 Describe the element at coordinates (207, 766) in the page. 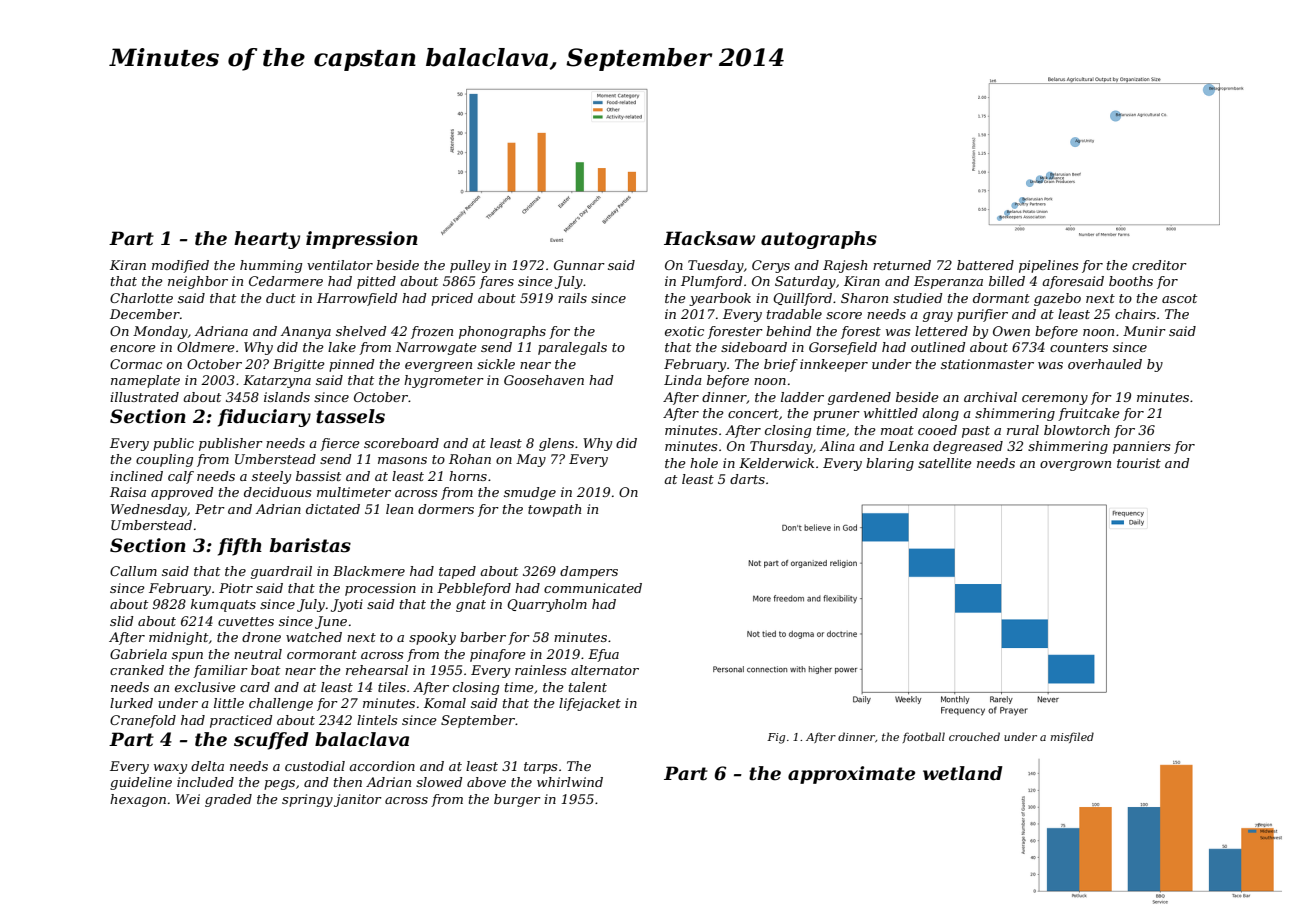

I see `delta` at that location.
